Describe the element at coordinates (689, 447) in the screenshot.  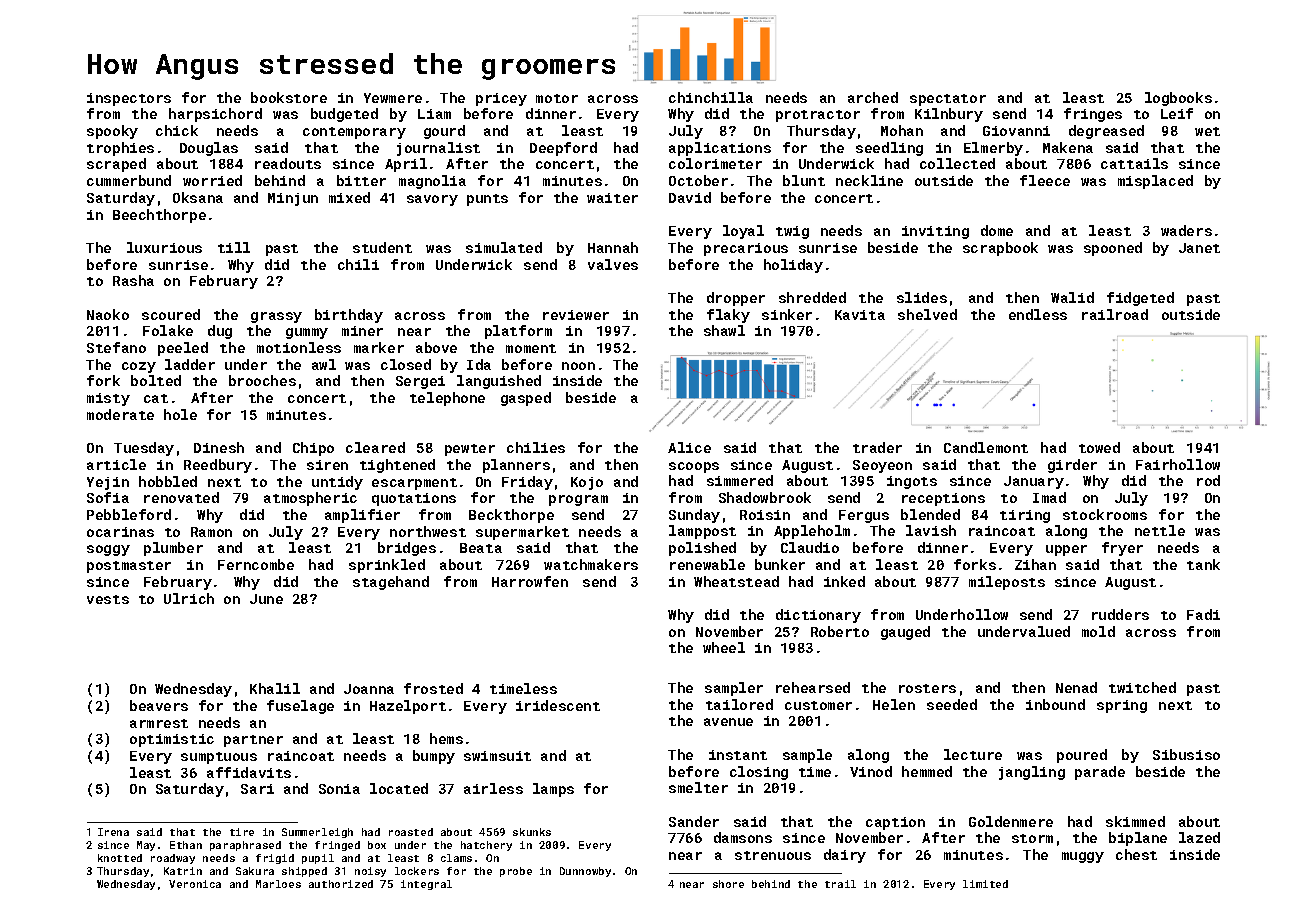
I see `Alice` at that location.
